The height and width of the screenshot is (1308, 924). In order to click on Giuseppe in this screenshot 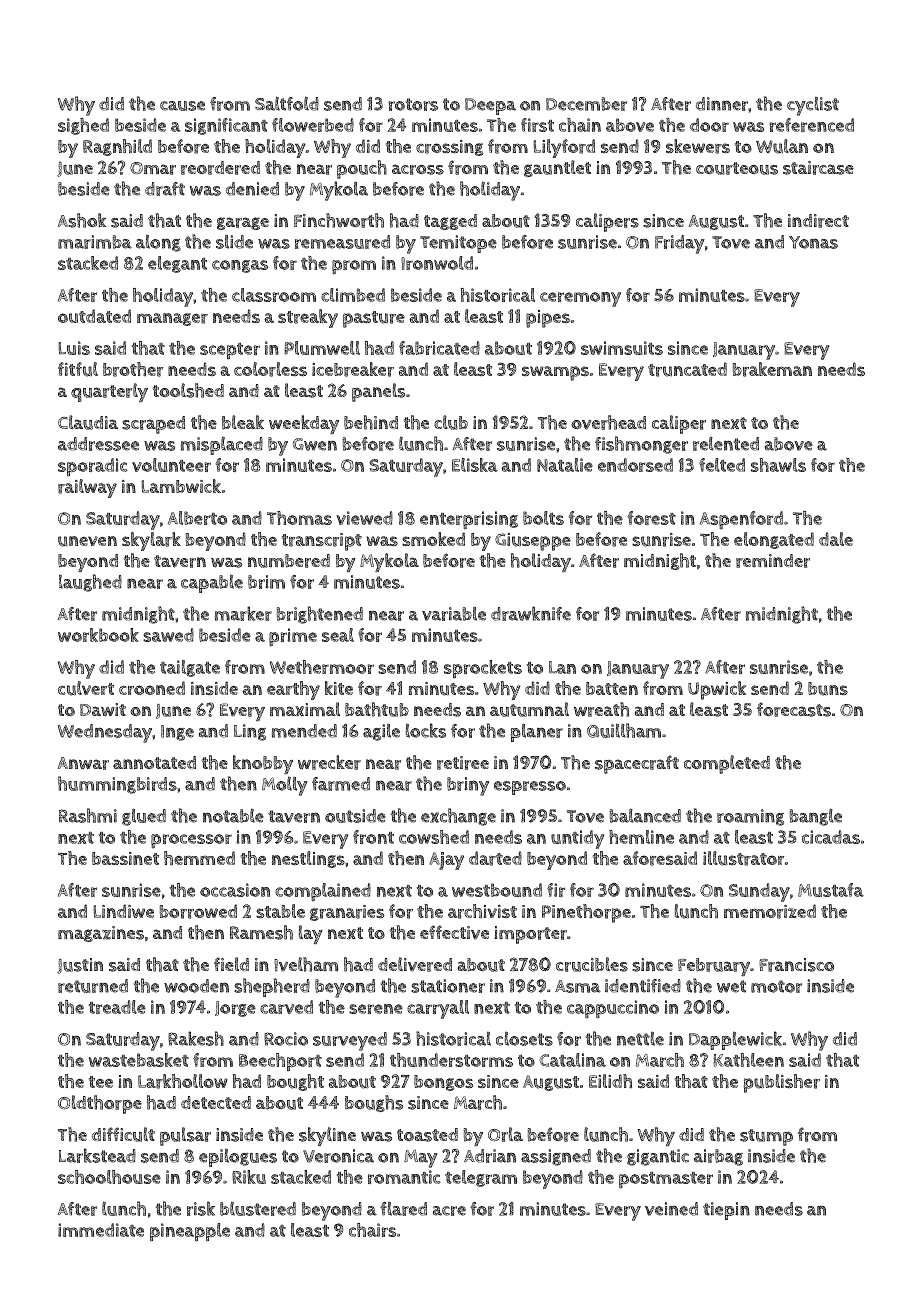, I will do `click(533, 542)`.
